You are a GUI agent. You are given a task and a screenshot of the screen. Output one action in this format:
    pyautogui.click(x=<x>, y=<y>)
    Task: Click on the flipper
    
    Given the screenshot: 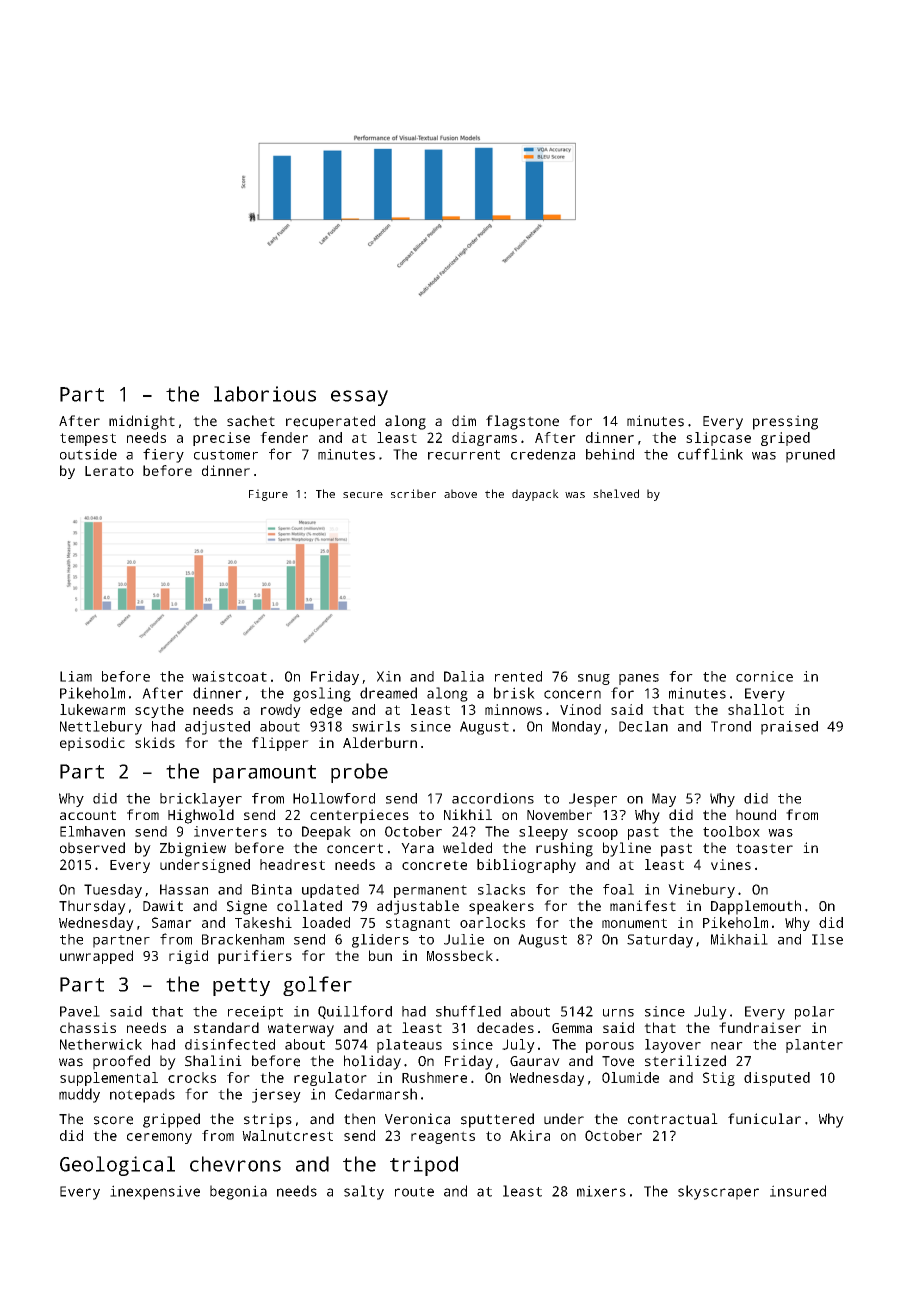 What is the action you would take?
    pyautogui.click(x=280, y=744)
